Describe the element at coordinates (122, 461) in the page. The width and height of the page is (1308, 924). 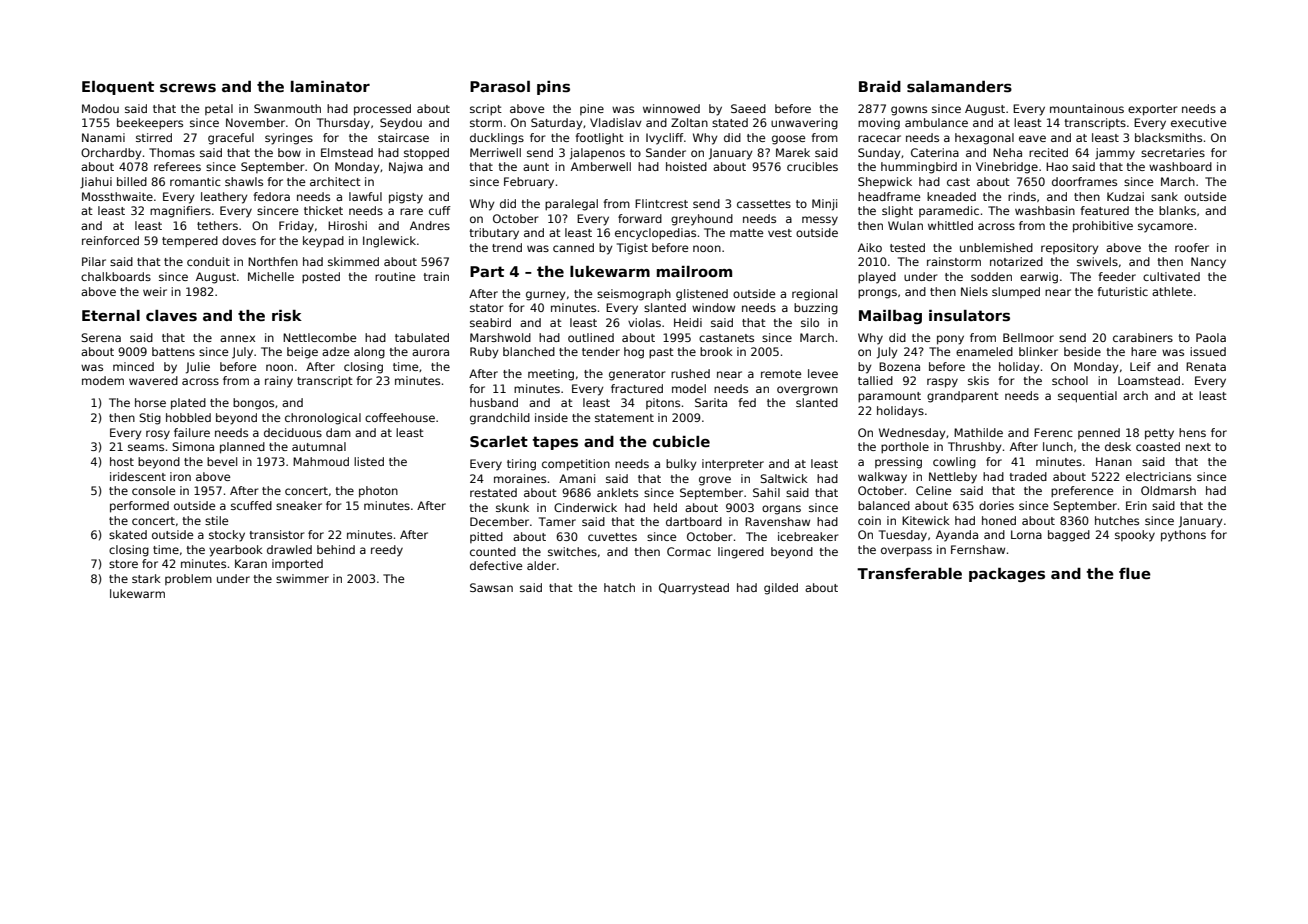
I see `host` at that location.
